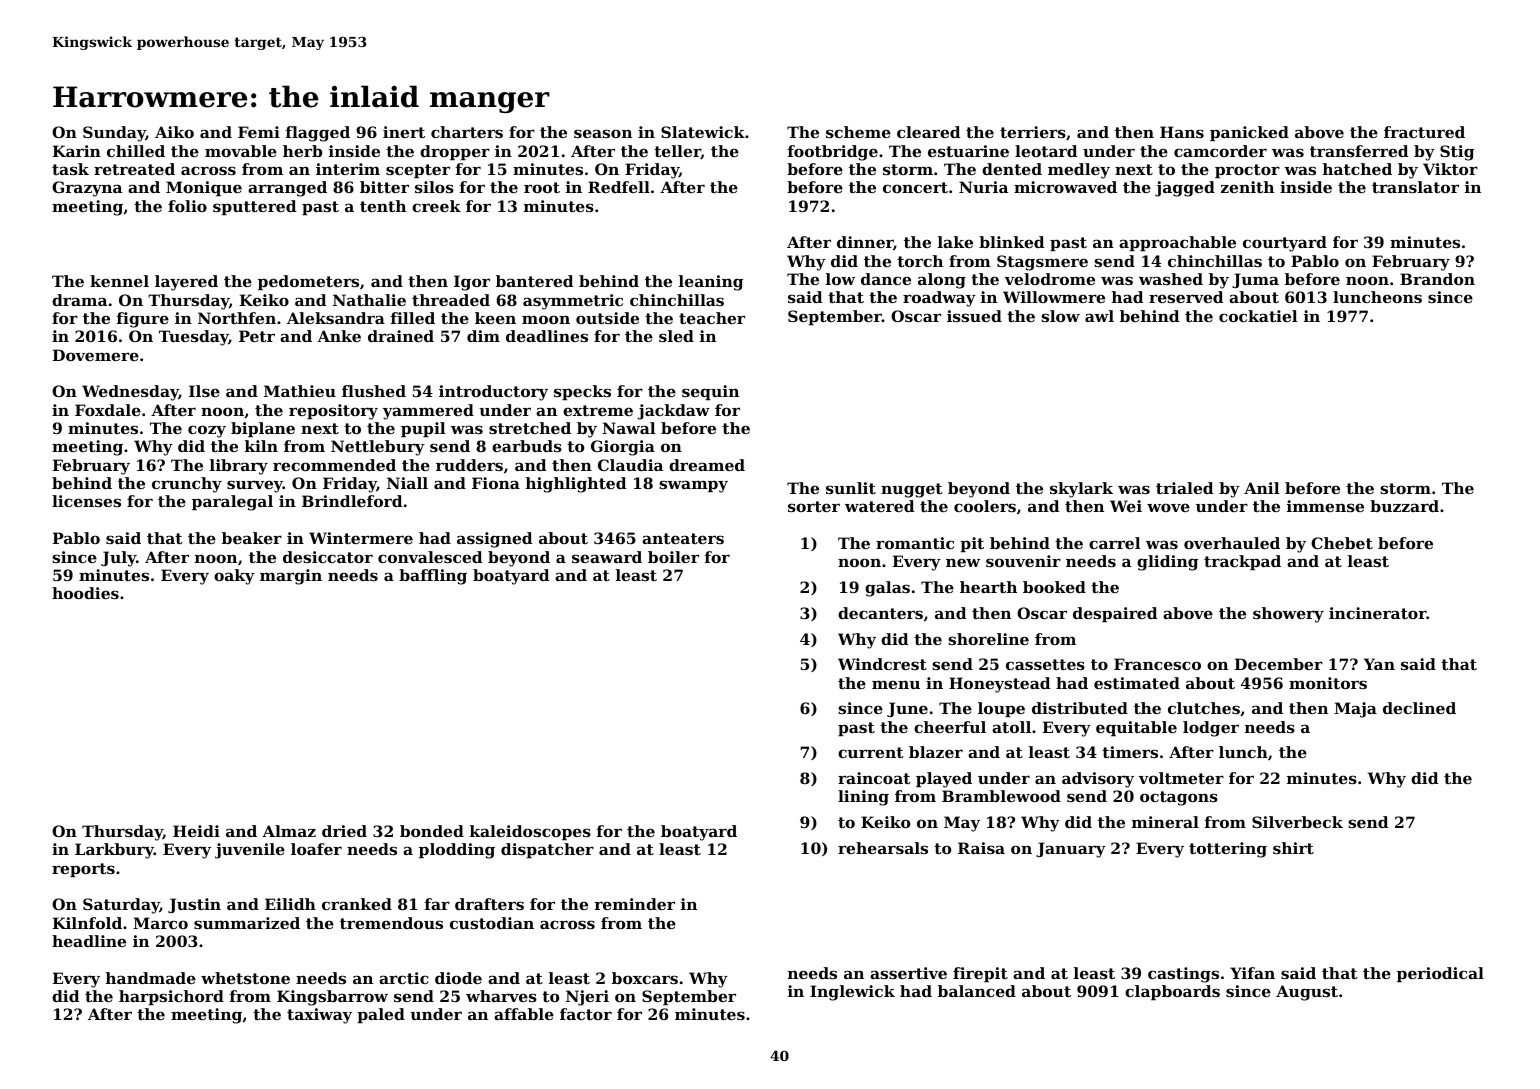  I want to click on cleared, so click(928, 132).
